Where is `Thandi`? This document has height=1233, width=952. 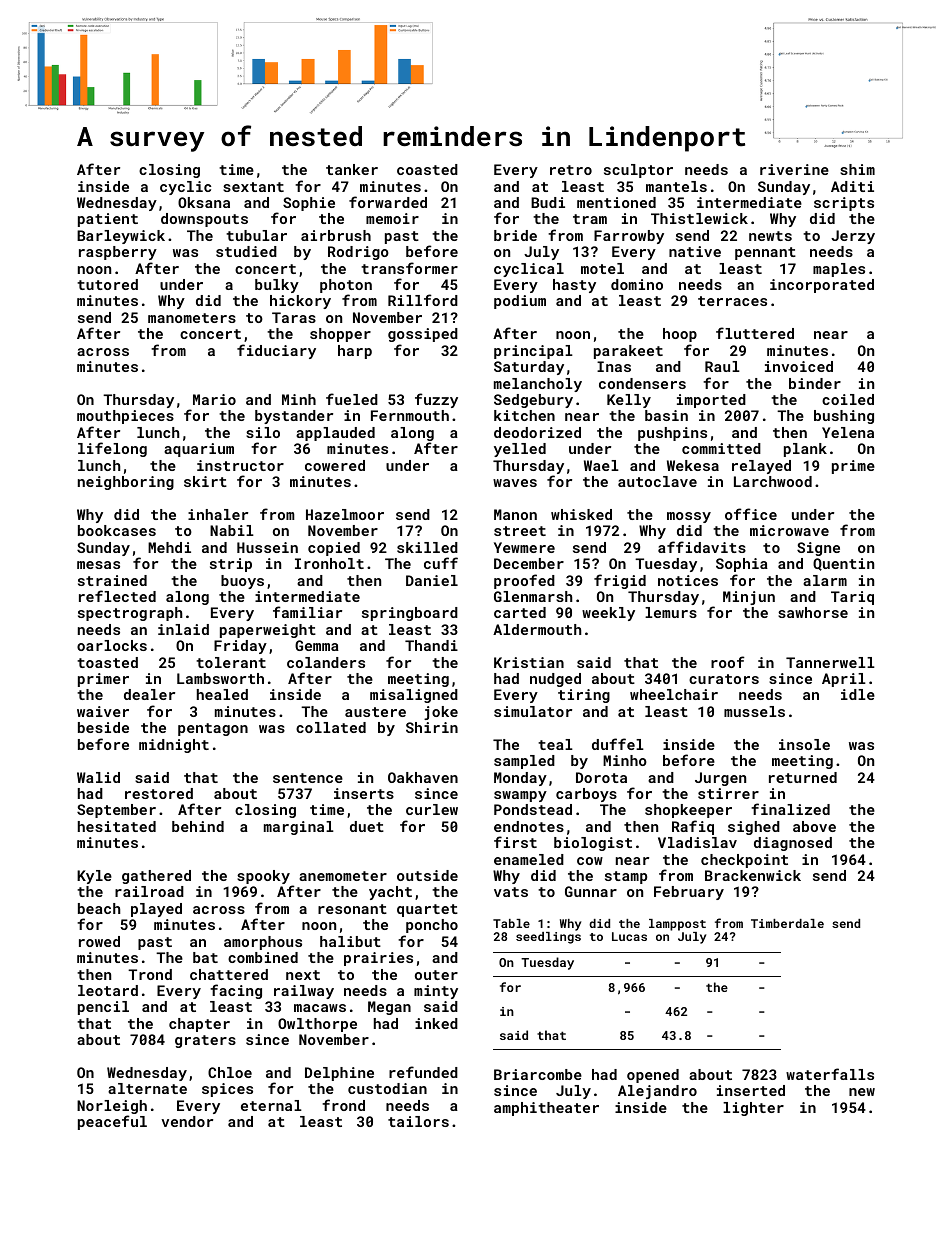 Thandi is located at coordinates (431, 645).
